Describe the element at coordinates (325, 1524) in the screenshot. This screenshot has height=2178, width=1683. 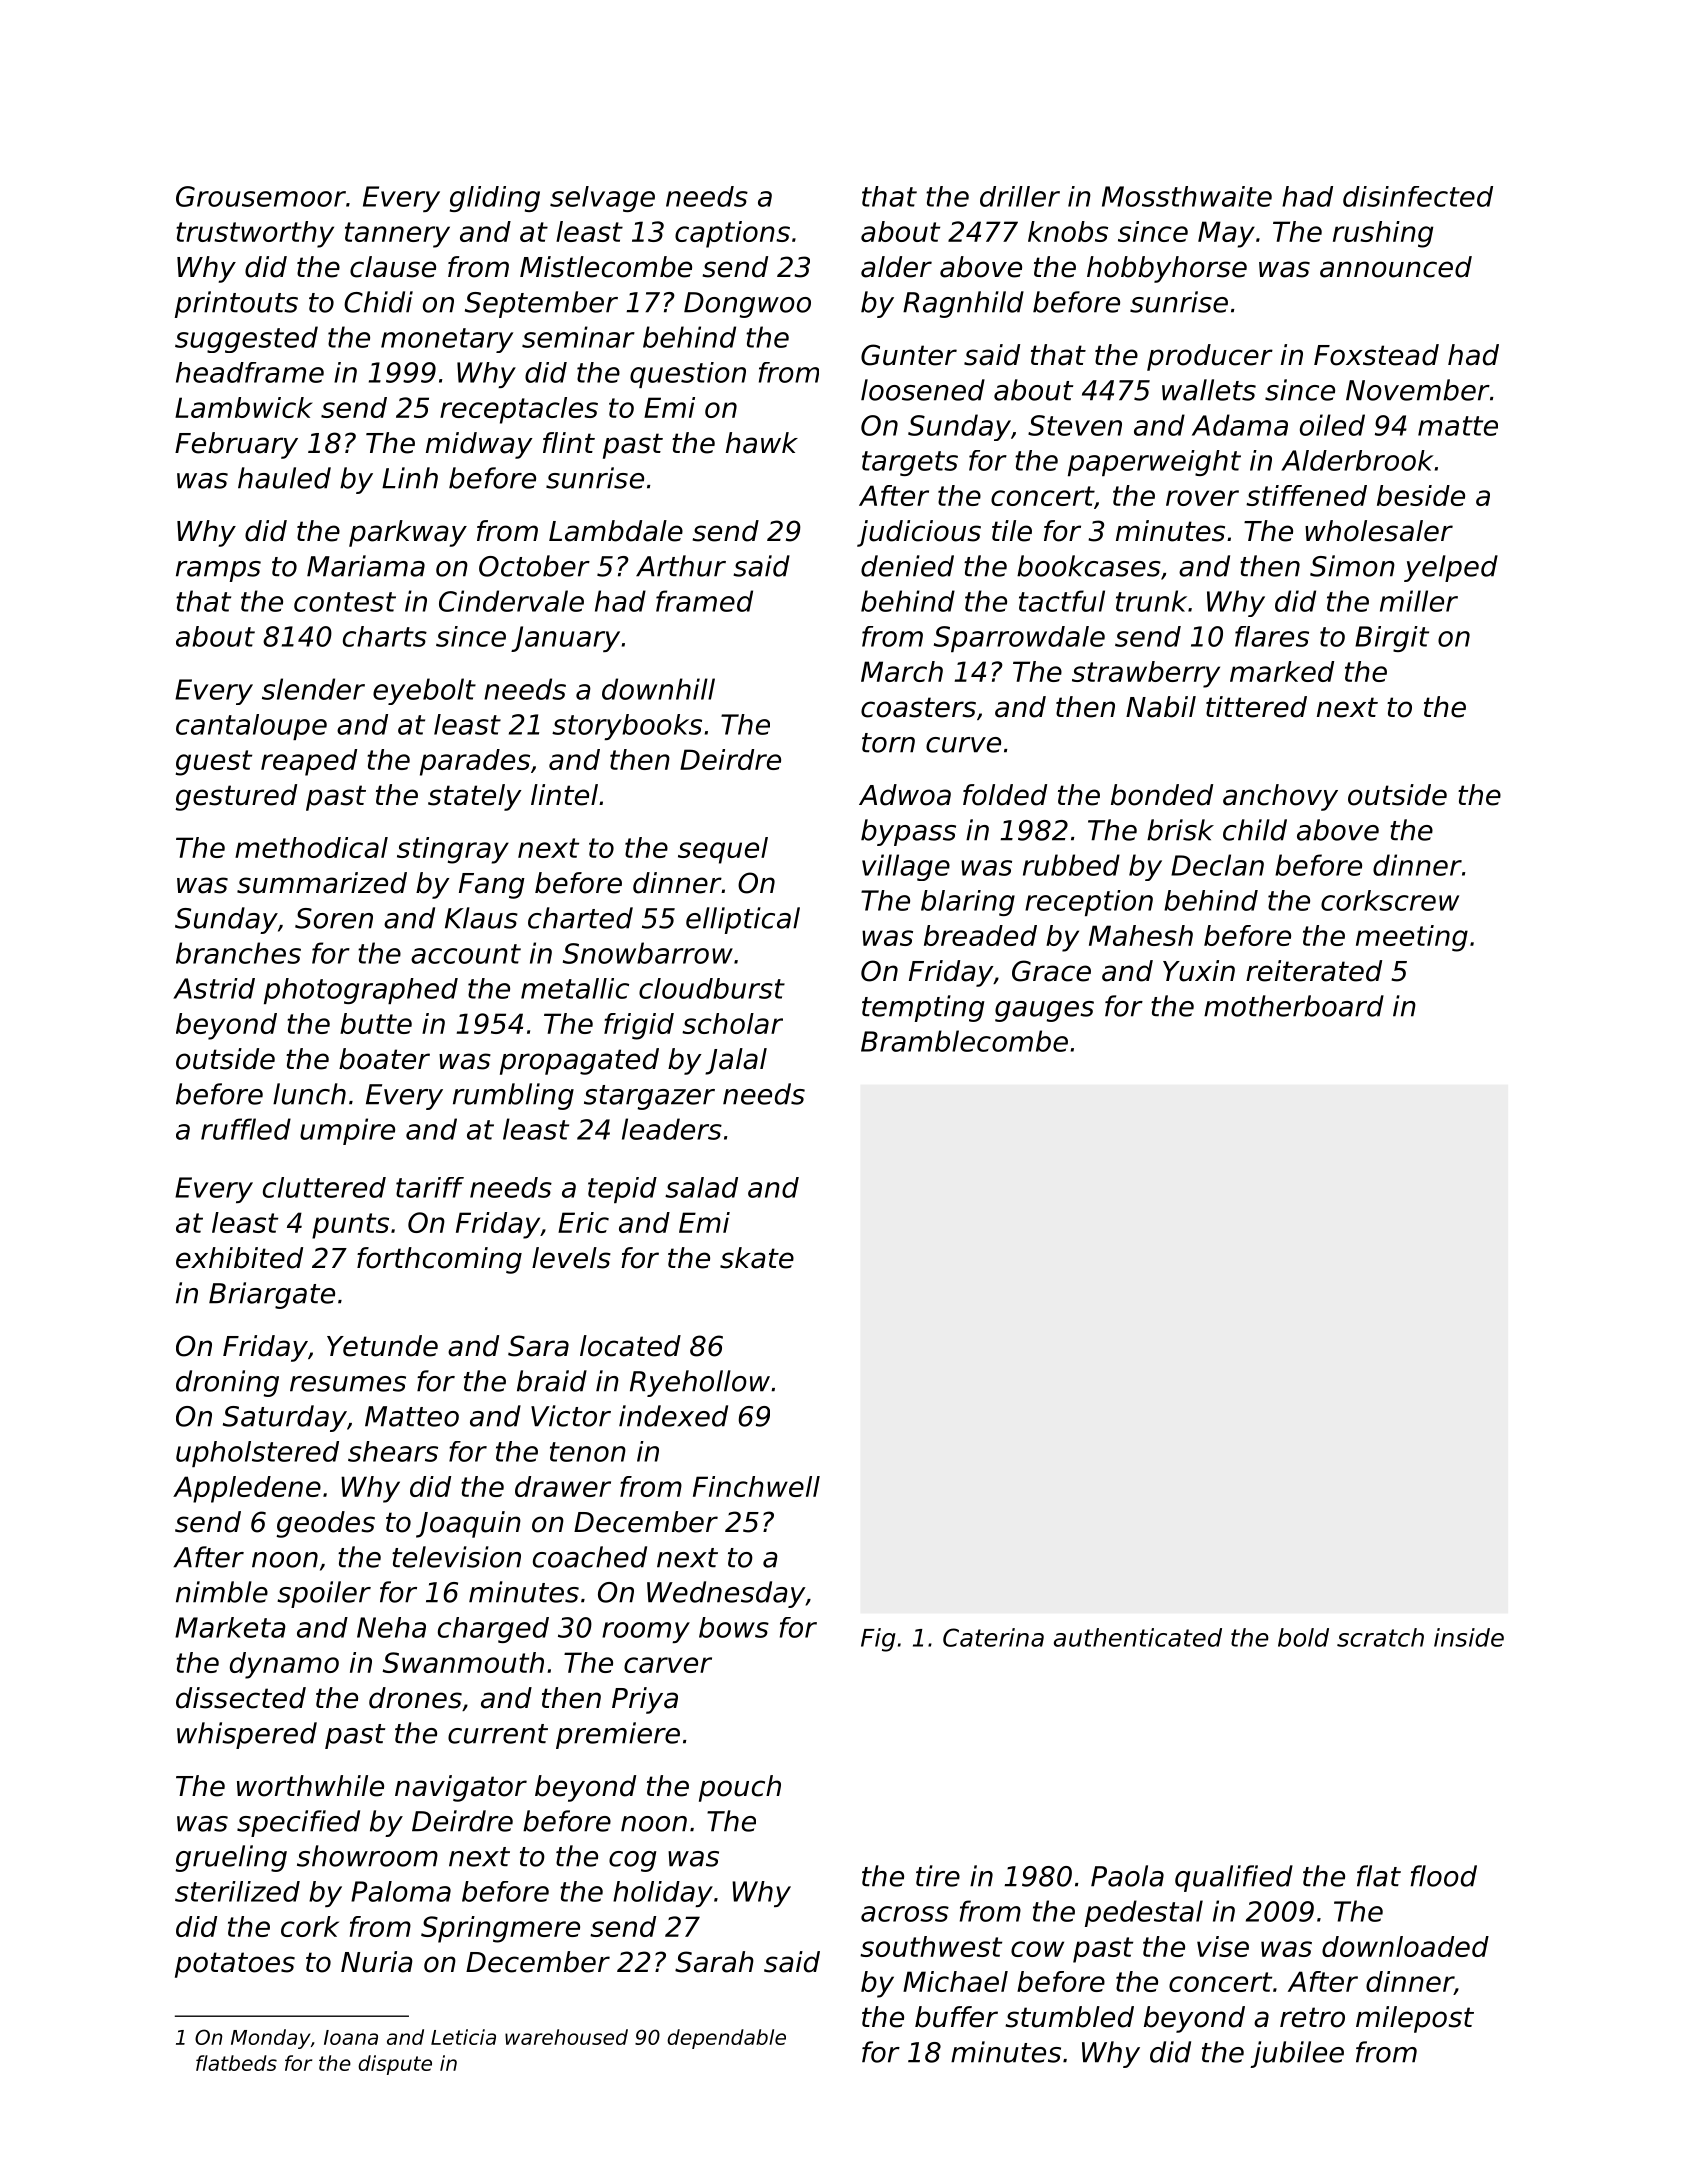
I see `geodes` at that location.
